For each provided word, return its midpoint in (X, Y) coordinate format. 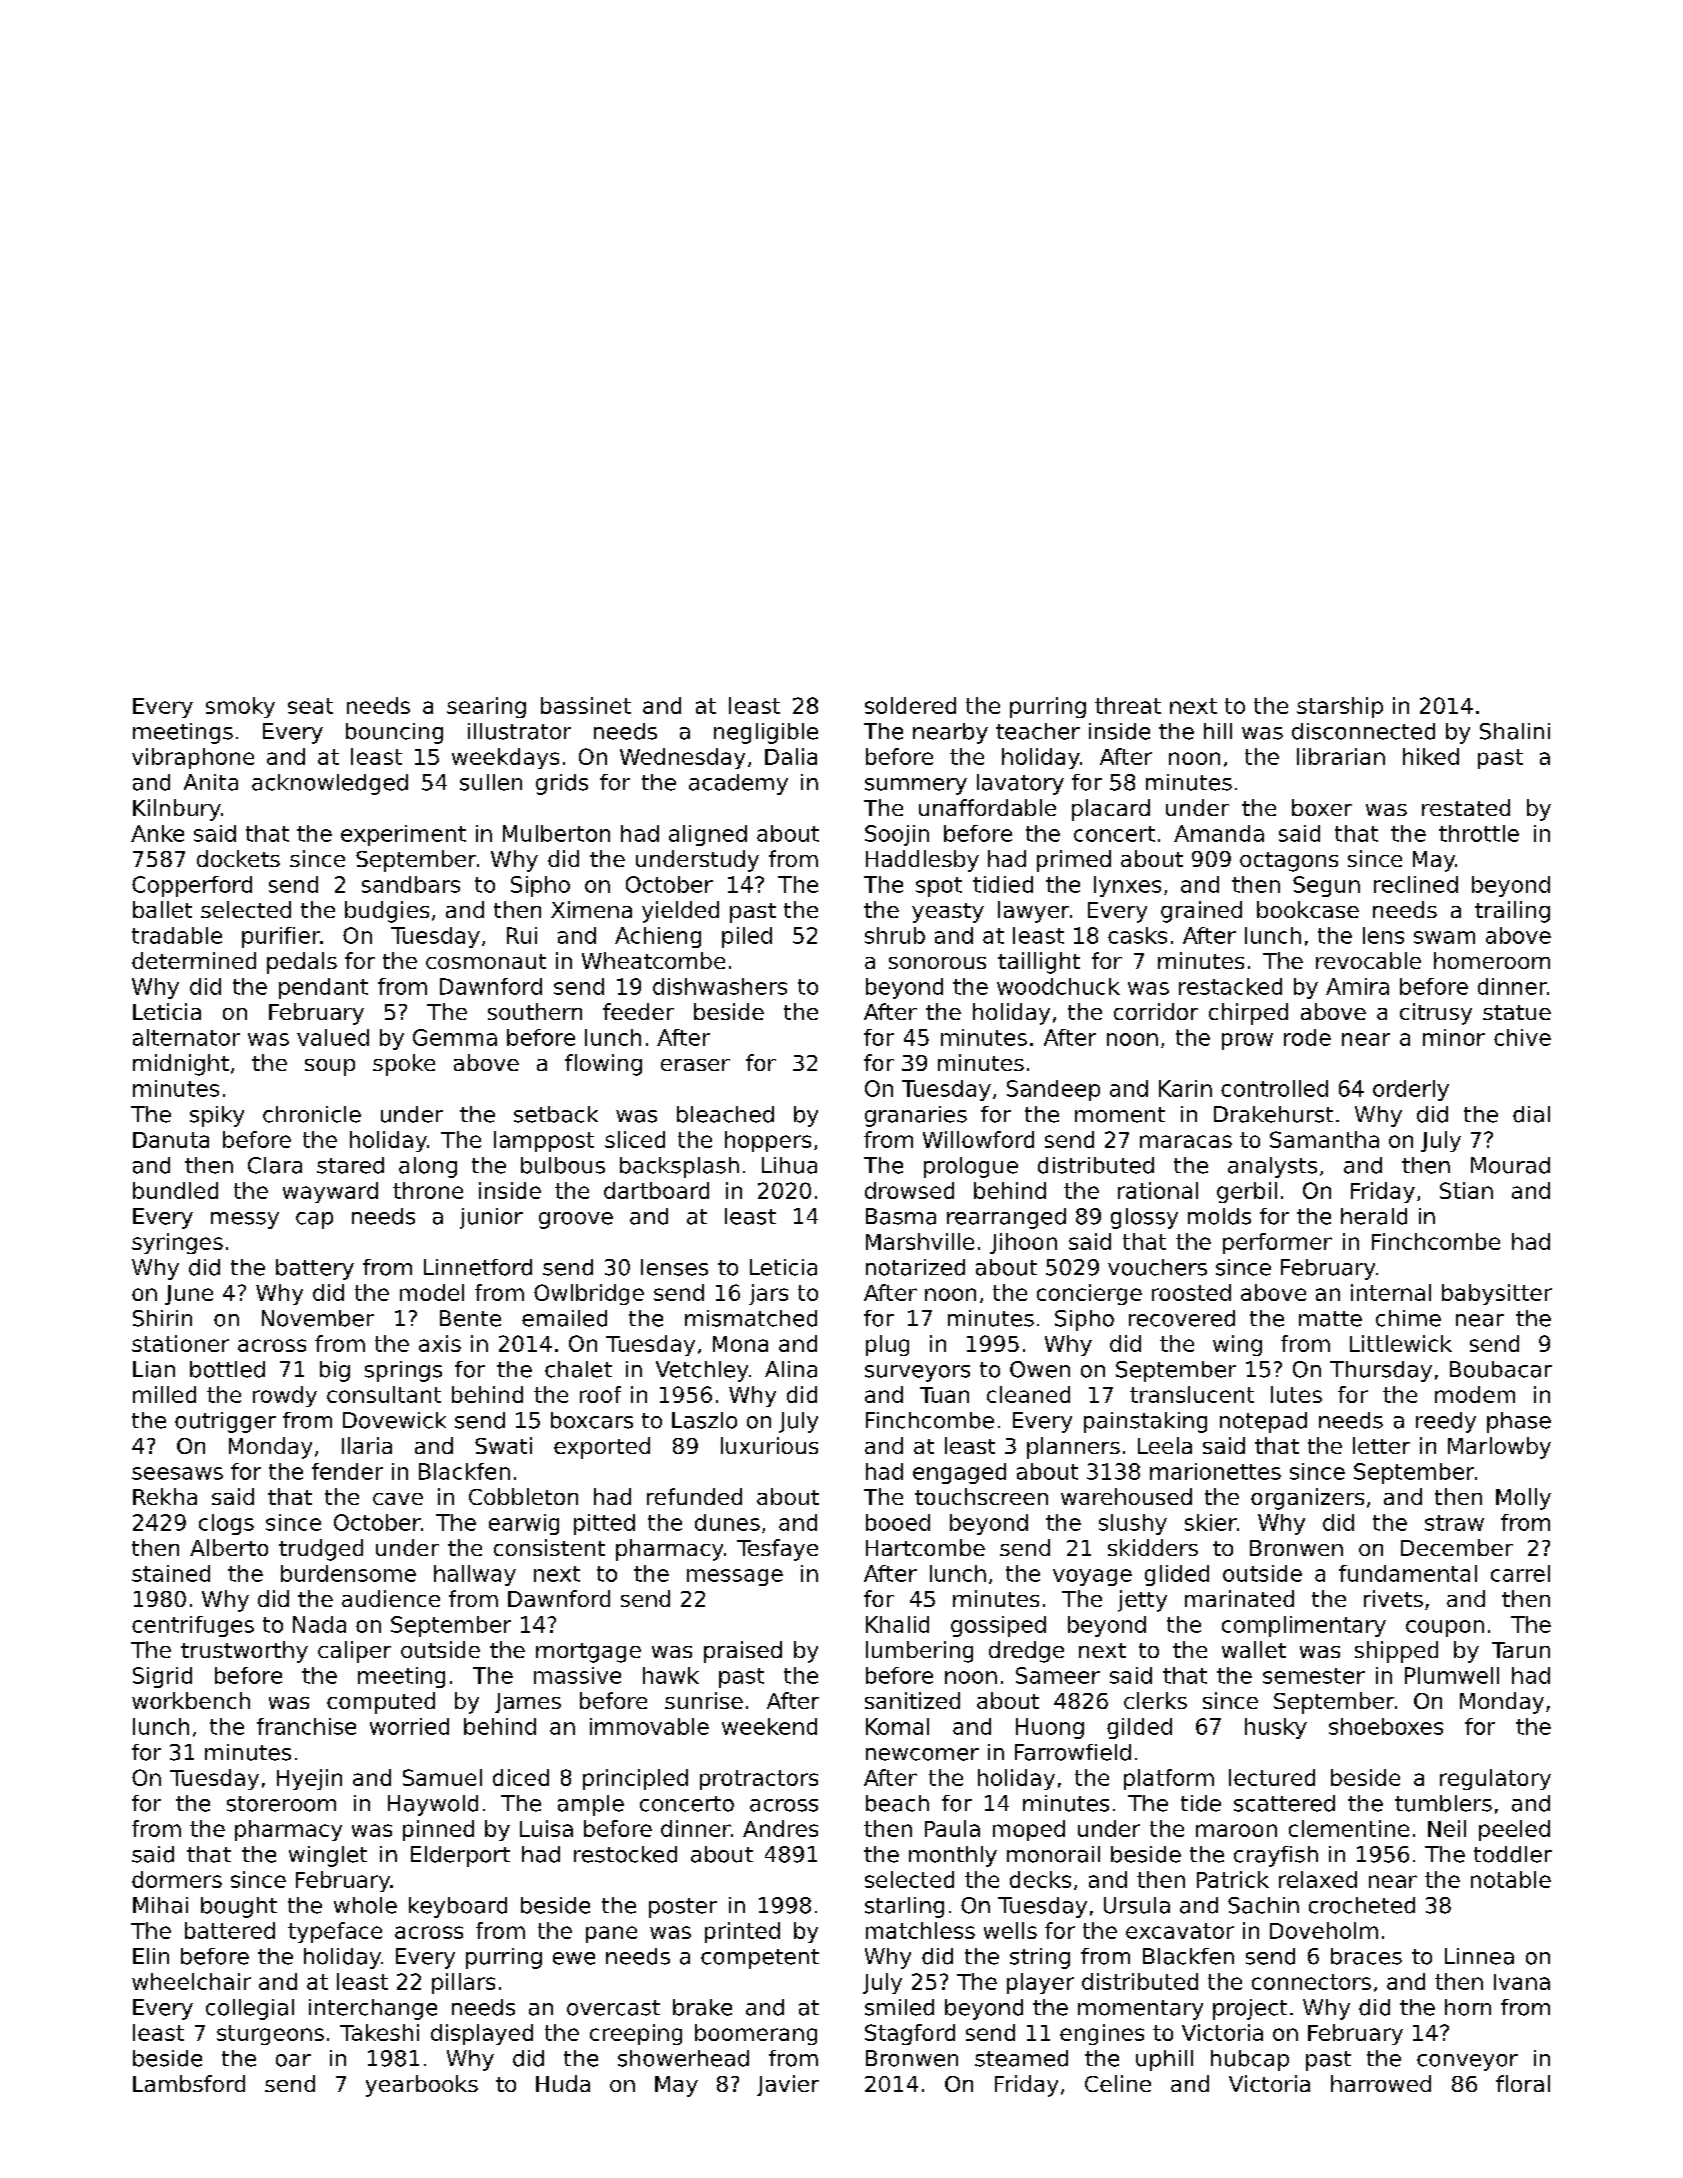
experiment (403, 835)
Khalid (897, 1624)
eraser (695, 1065)
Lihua (789, 1165)
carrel (1520, 1573)
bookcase (1308, 909)
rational (1158, 1190)
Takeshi (379, 2032)
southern (535, 1011)
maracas (1186, 1141)
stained (171, 1573)
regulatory (1495, 1779)
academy (738, 784)
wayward (330, 1192)
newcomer (922, 1754)
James (528, 1703)
